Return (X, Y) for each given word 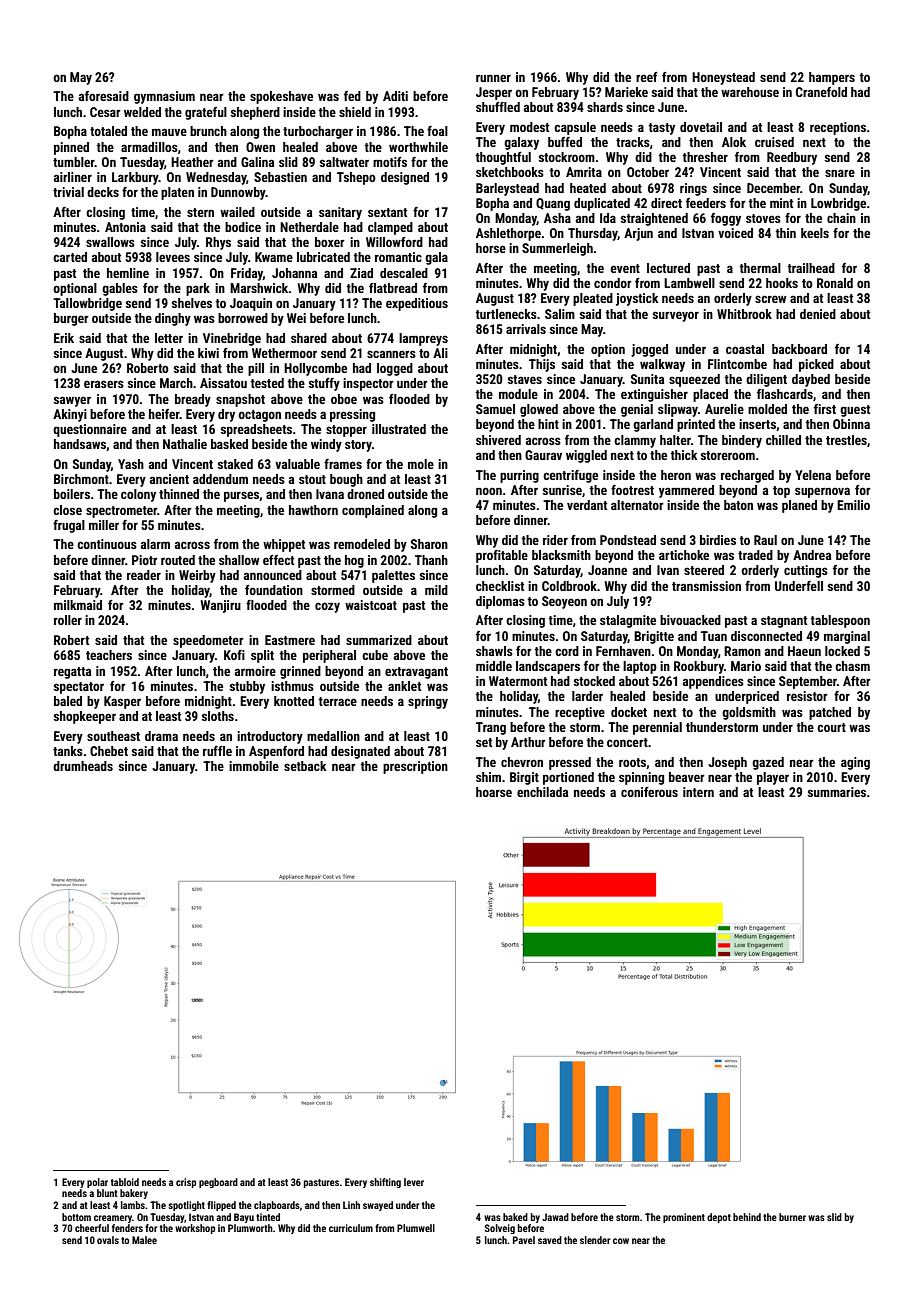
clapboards (277, 1206)
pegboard (218, 1183)
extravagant (416, 673)
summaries (837, 792)
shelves (192, 303)
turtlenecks (506, 314)
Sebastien (280, 177)
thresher (705, 157)
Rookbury (699, 667)
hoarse (494, 792)
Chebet (109, 751)
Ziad (361, 273)
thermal (760, 268)
